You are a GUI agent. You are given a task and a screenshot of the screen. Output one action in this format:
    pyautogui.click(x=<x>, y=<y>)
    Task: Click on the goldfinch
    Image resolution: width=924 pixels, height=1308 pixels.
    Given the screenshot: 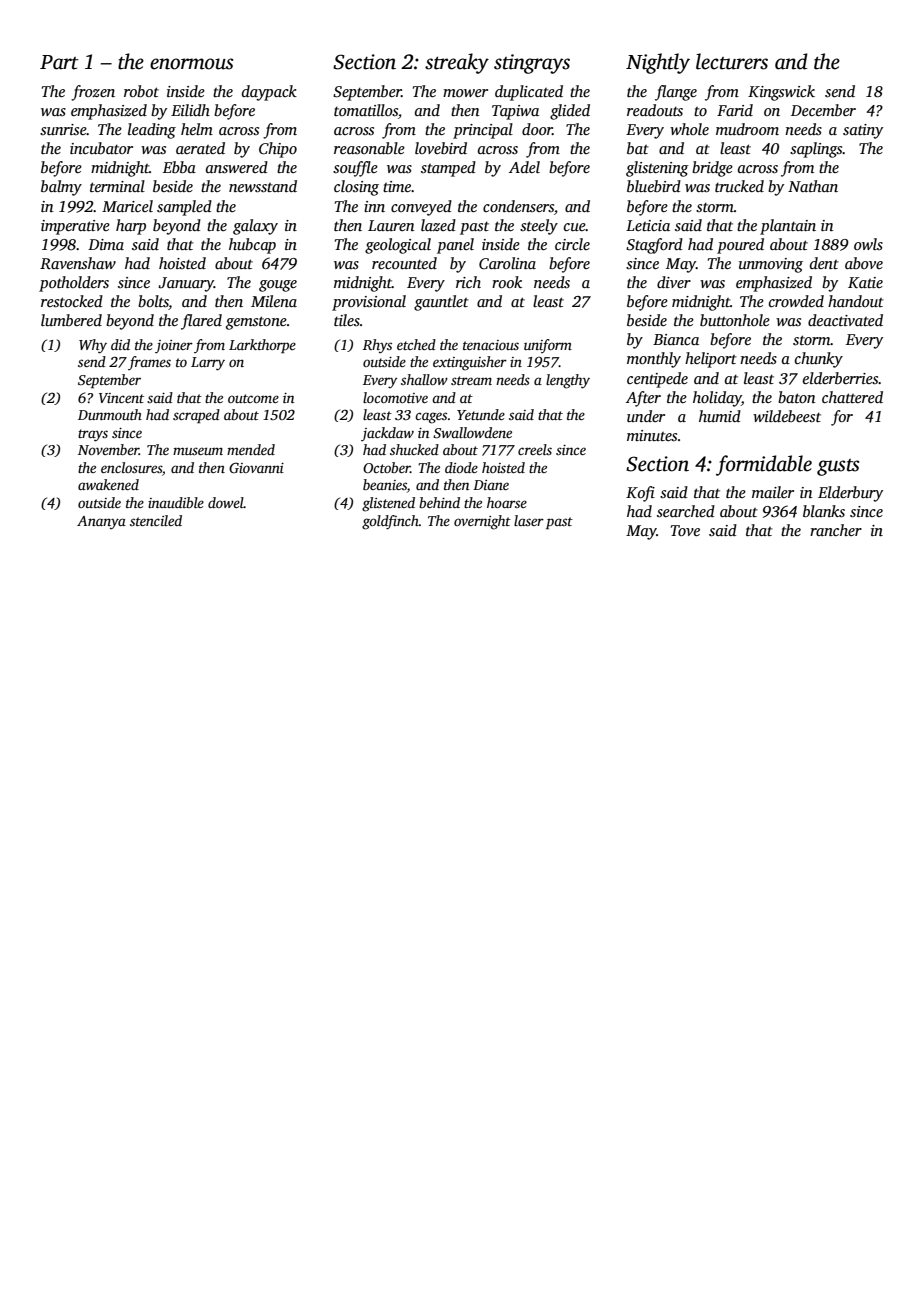 What is the action you would take?
    pyautogui.click(x=390, y=522)
